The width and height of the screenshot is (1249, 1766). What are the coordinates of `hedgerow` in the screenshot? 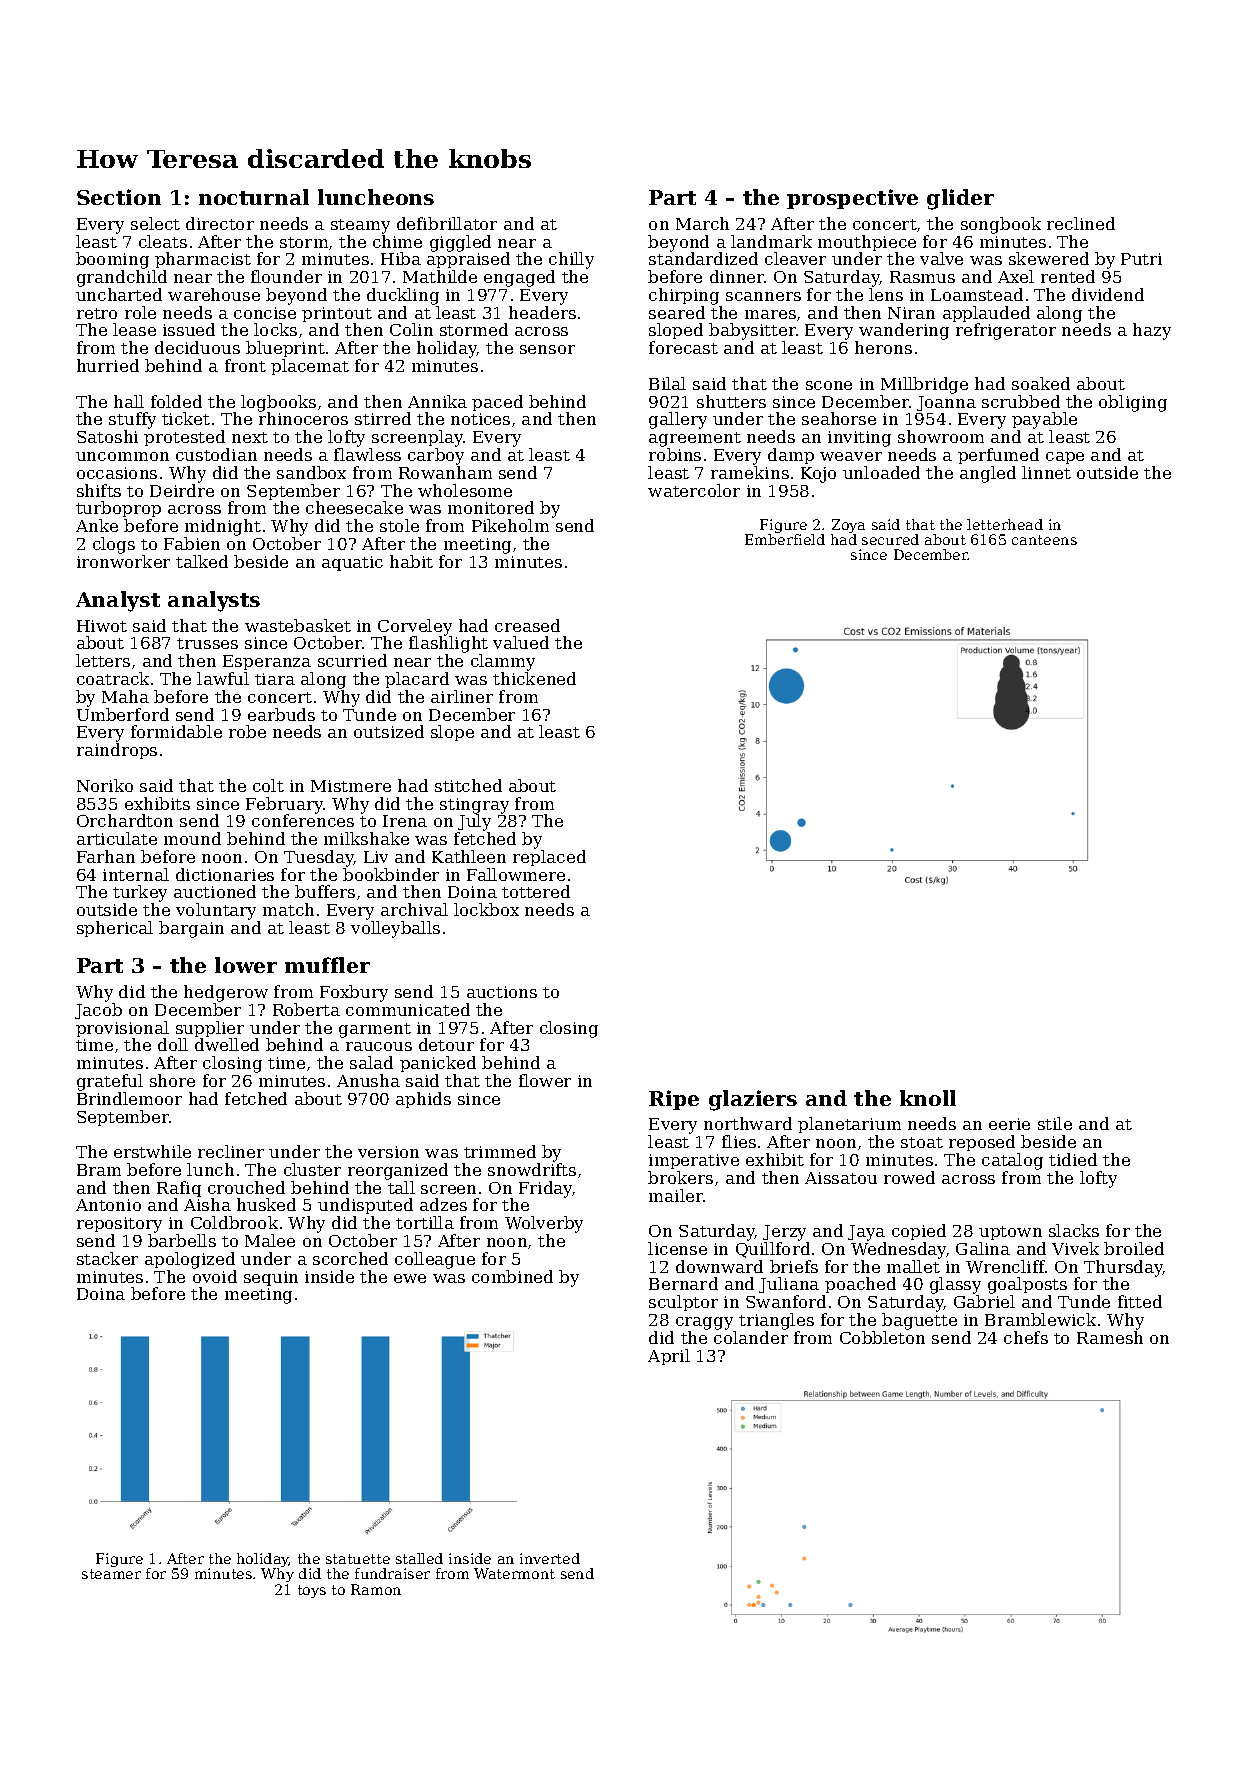 It's located at (226, 993).
